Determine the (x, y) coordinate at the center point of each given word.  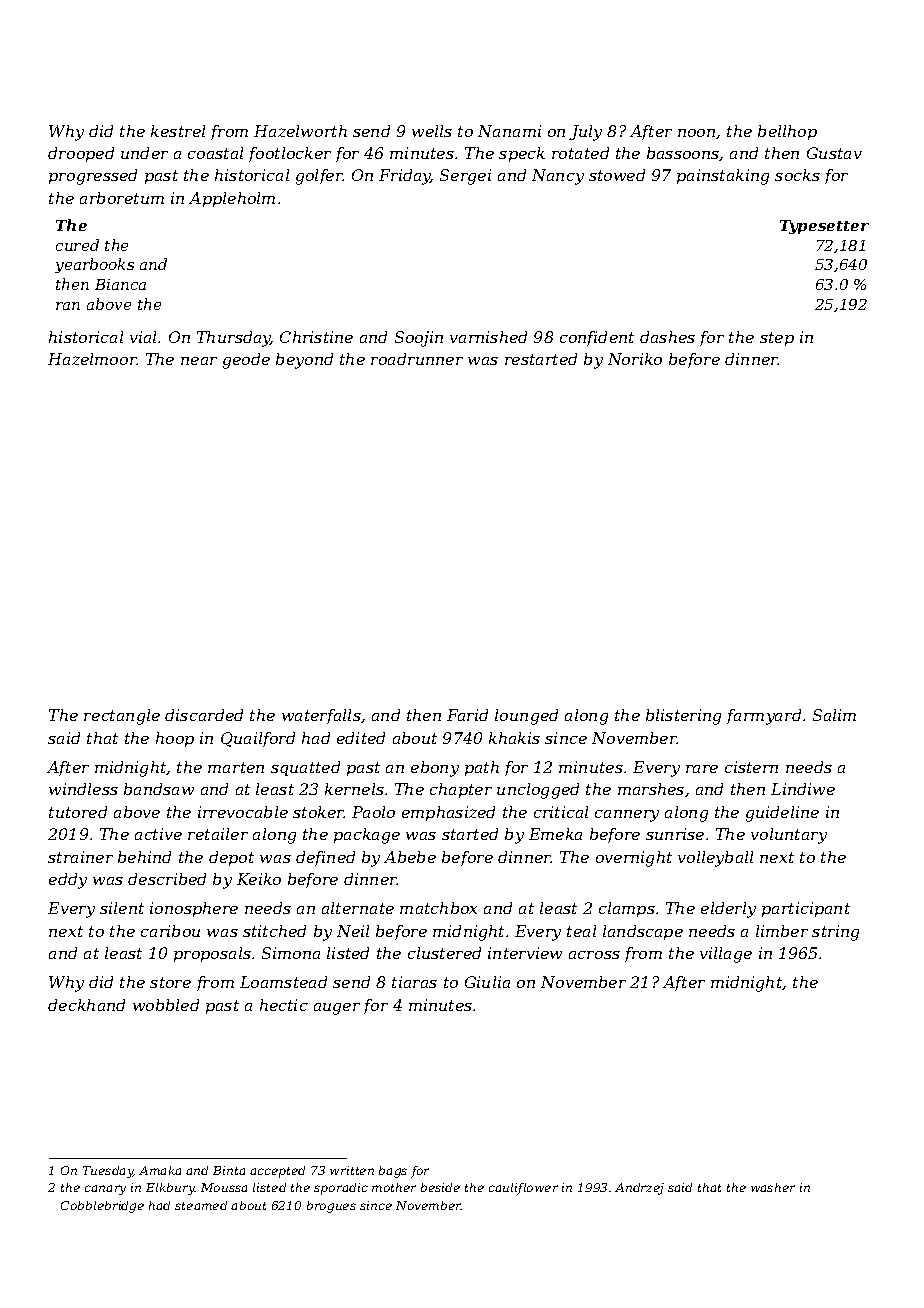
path (482, 768)
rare (702, 769)
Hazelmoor (92, 359)
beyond (304, 361)
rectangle (122, 717)
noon (696, 133)
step (777, 339)
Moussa (224, 1187)
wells (432, 131)
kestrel (178, 131)
